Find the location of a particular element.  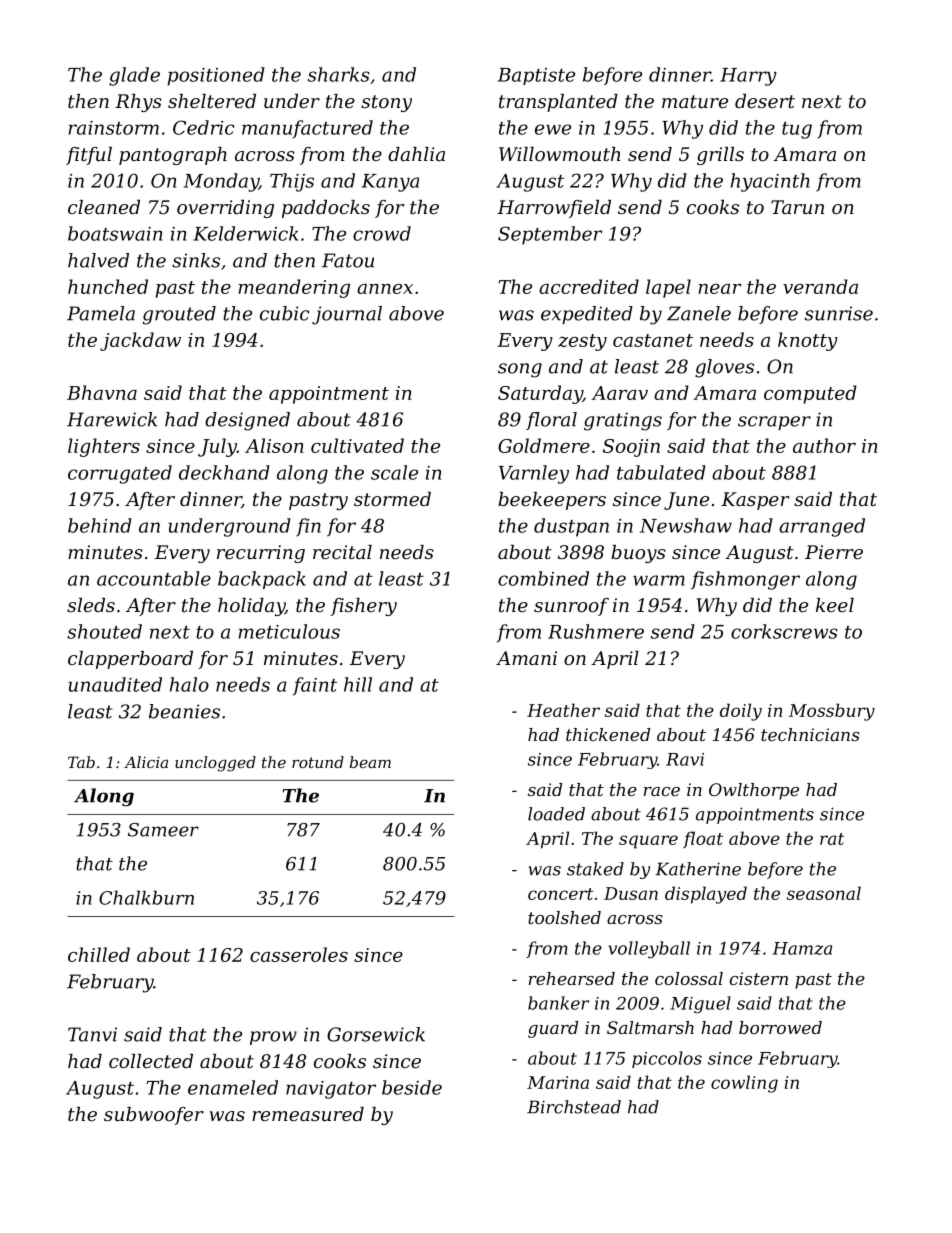

dahlia is located at coordinates (416, 154).
